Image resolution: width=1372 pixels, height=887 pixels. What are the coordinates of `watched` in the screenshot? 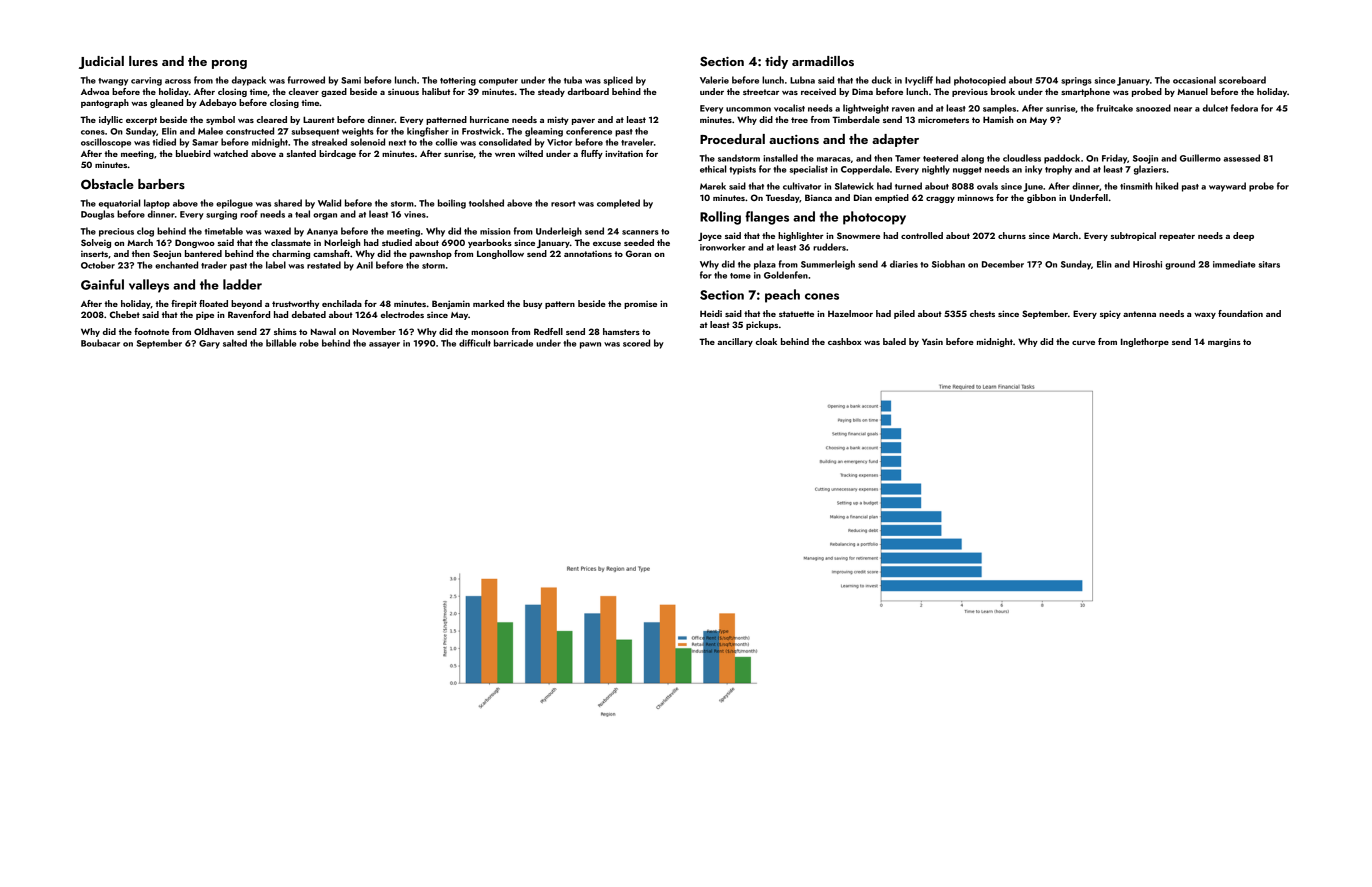 It's located at (230, 153).
